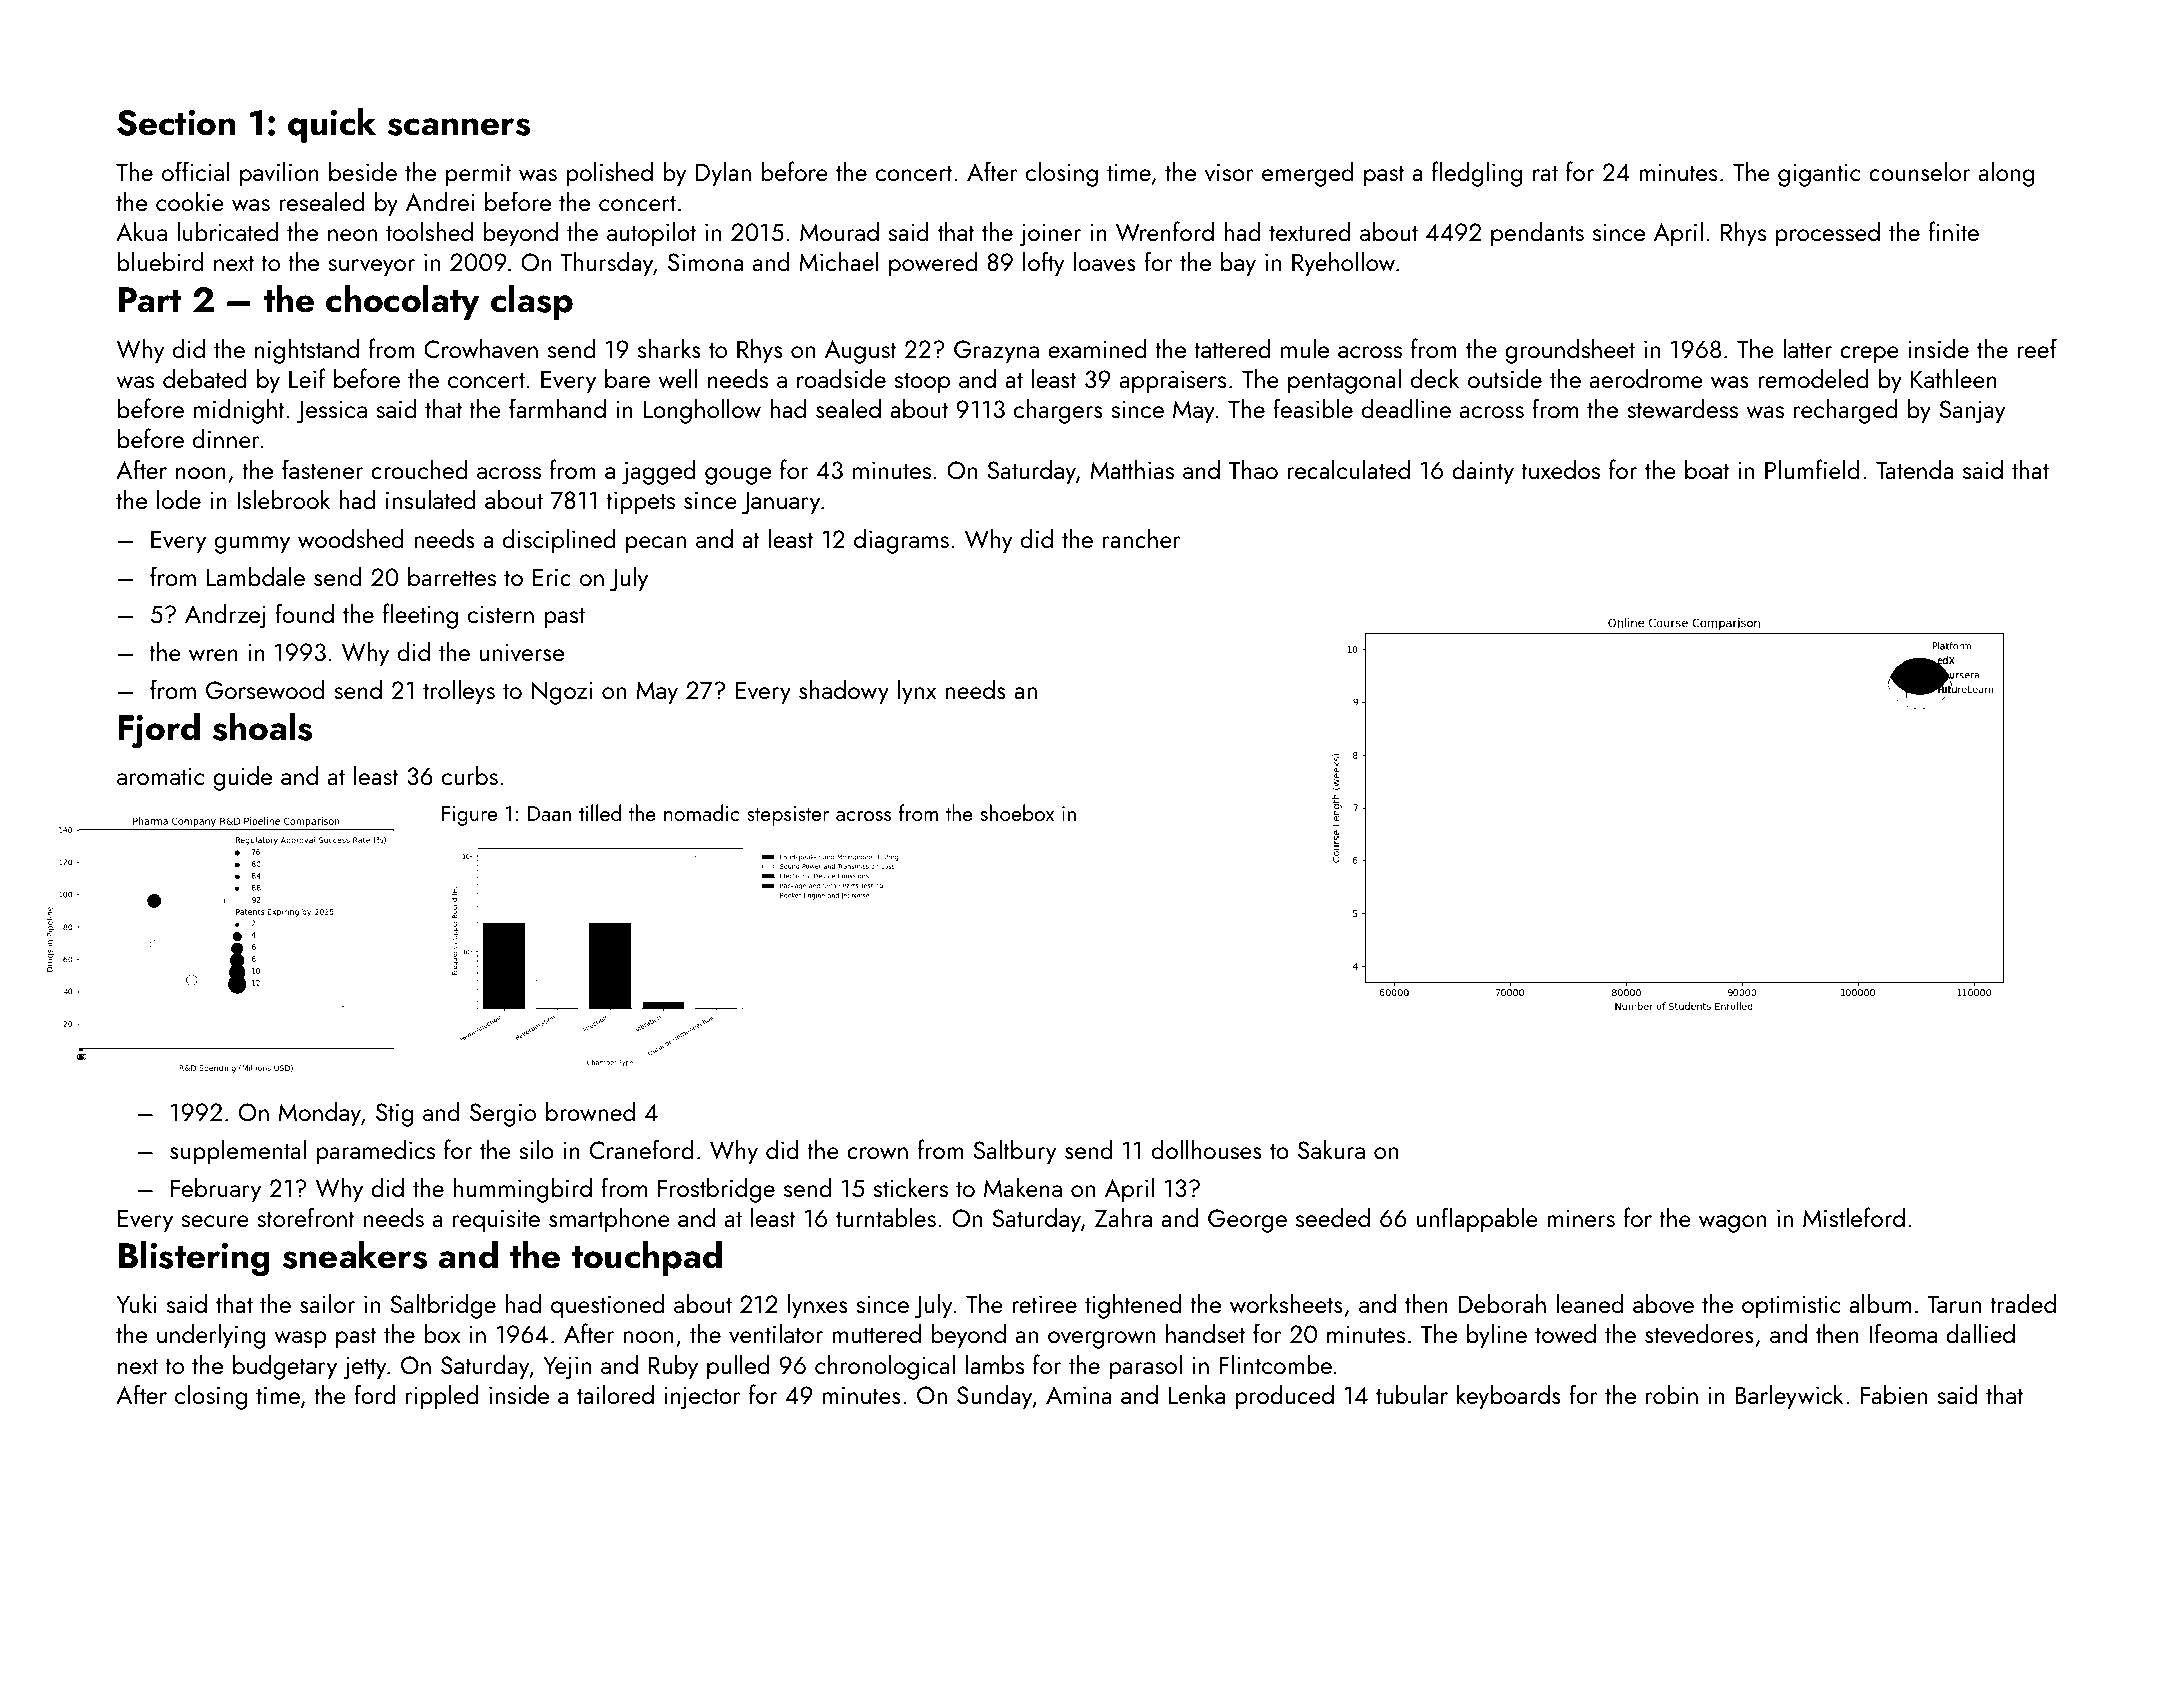 This screenshot has width=2178, height=1683. What do you see at coordinates (738, 476) in the screenshot?
I see `gouge` at bounding box center [738, 476].
